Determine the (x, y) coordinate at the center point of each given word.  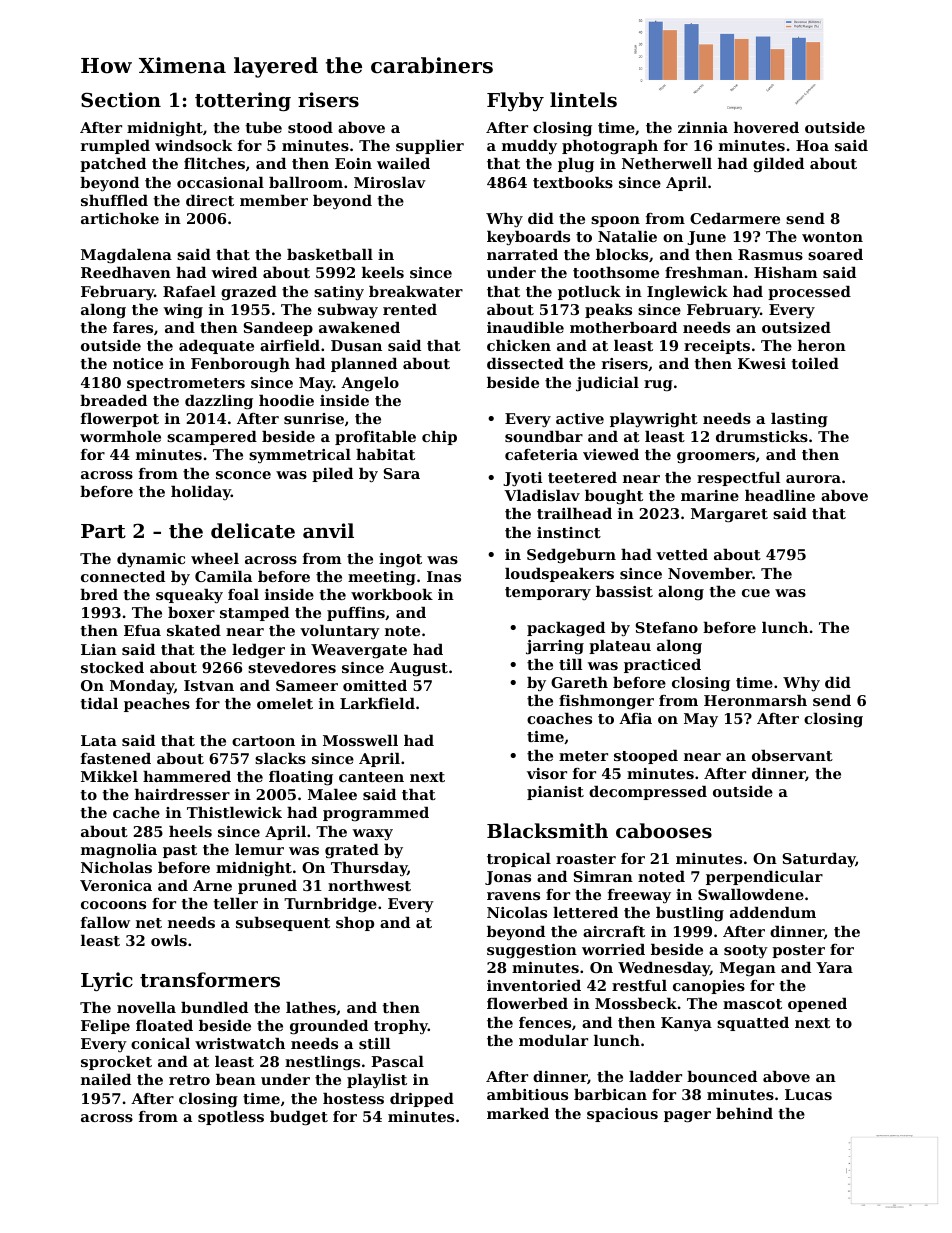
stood (310, 127)
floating (301, 778)
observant (792, 755)
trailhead (574, 513)
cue (756, 593)
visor (547, 773)
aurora (813, 479)
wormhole (120, 436)
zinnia (703, 127)
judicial (607, 384)
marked (518, 1113)
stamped (254, 614)
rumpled (115, 147)
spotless (231, 1118)
